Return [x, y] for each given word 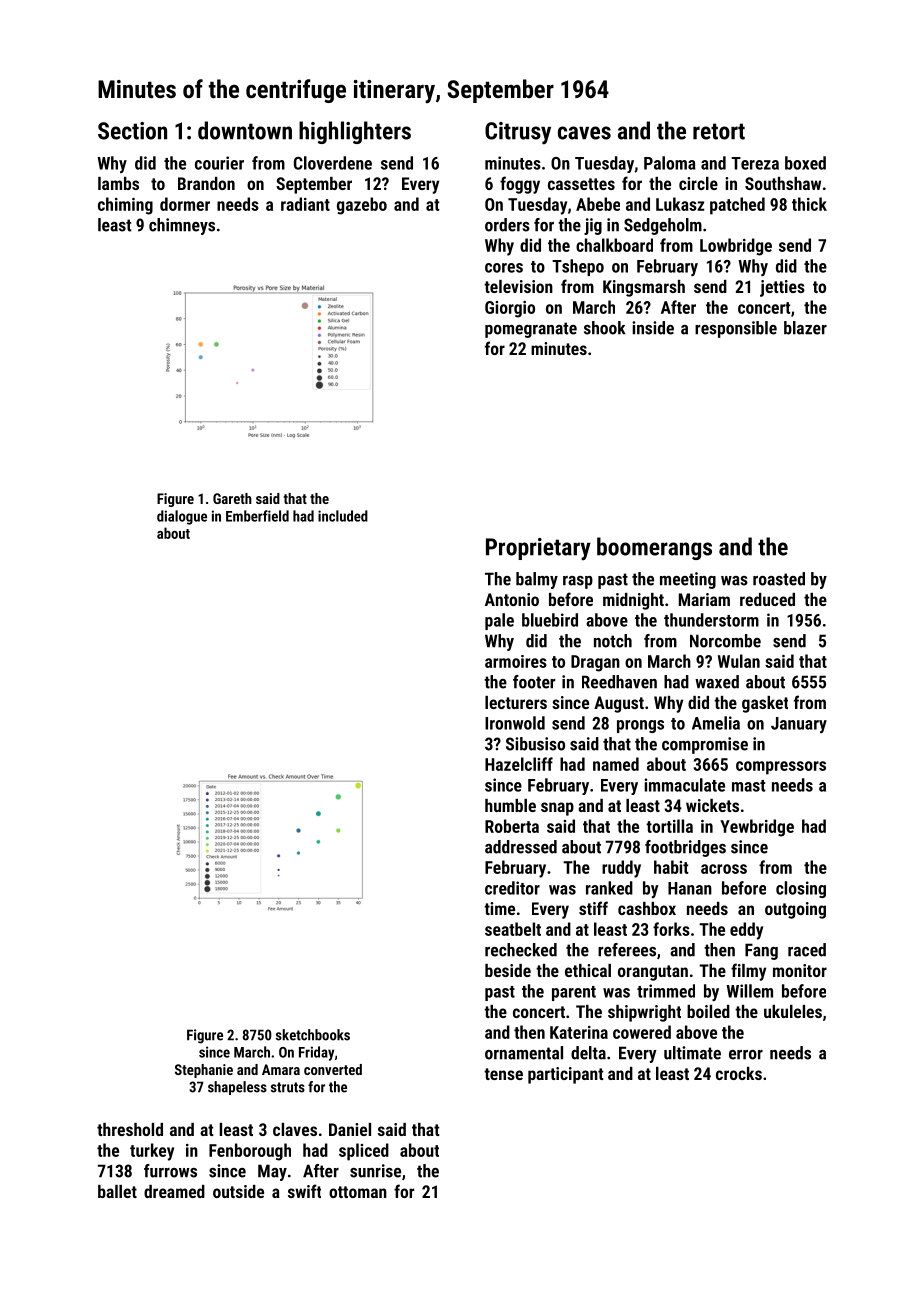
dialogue [182, 517]
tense [503, 1074]
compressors [781, 768]
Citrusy [518, 133]
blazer [805, 328]
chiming [125, 206]
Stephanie [204, 1071]
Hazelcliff [519, 764]
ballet [117, 1191]
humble [510, 805]
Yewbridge [757, 828]
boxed [805, 163]
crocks [739, 1073]
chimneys [182, 226]
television [518, 286]
